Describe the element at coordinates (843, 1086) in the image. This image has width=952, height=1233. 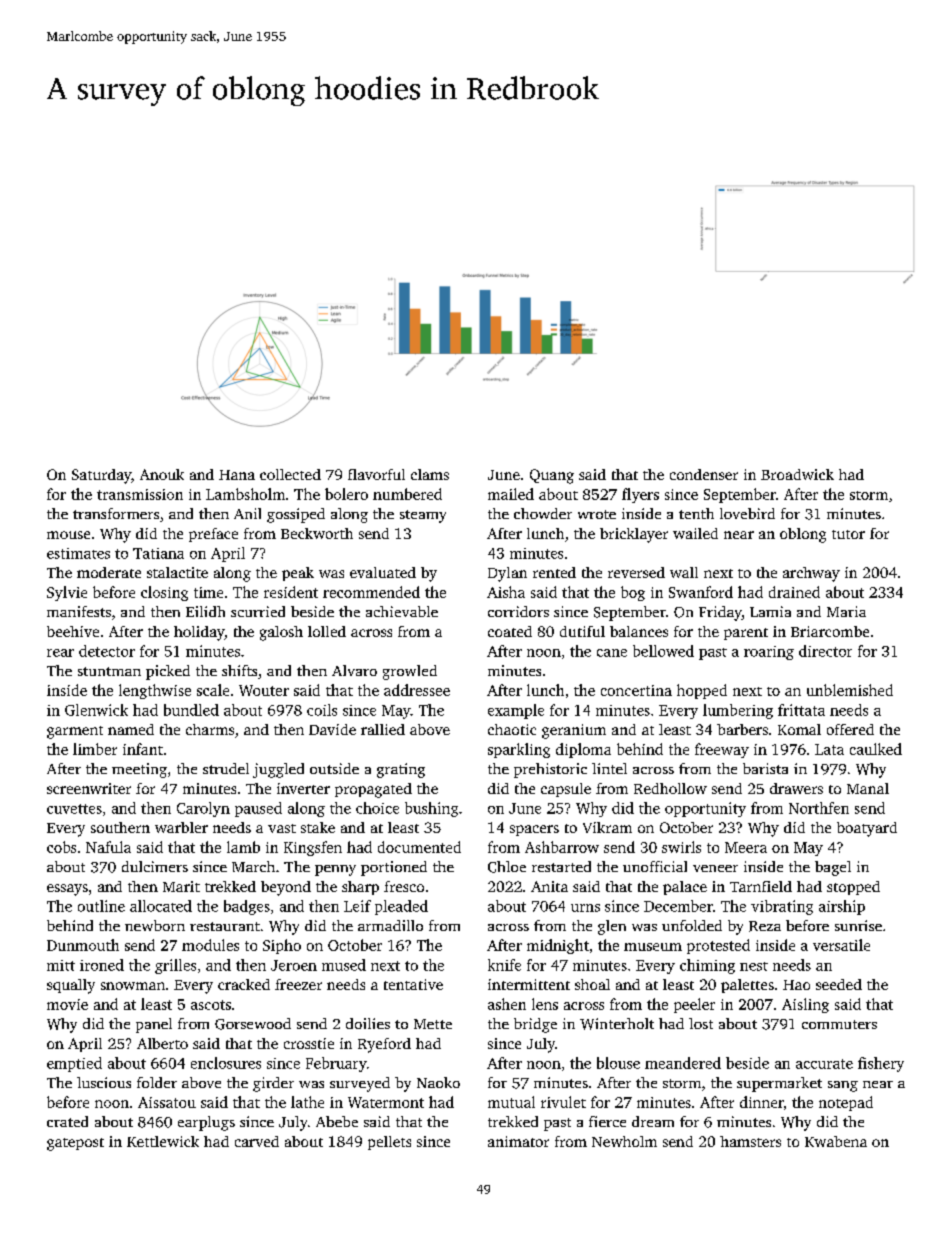
I see `sang` at that location.
